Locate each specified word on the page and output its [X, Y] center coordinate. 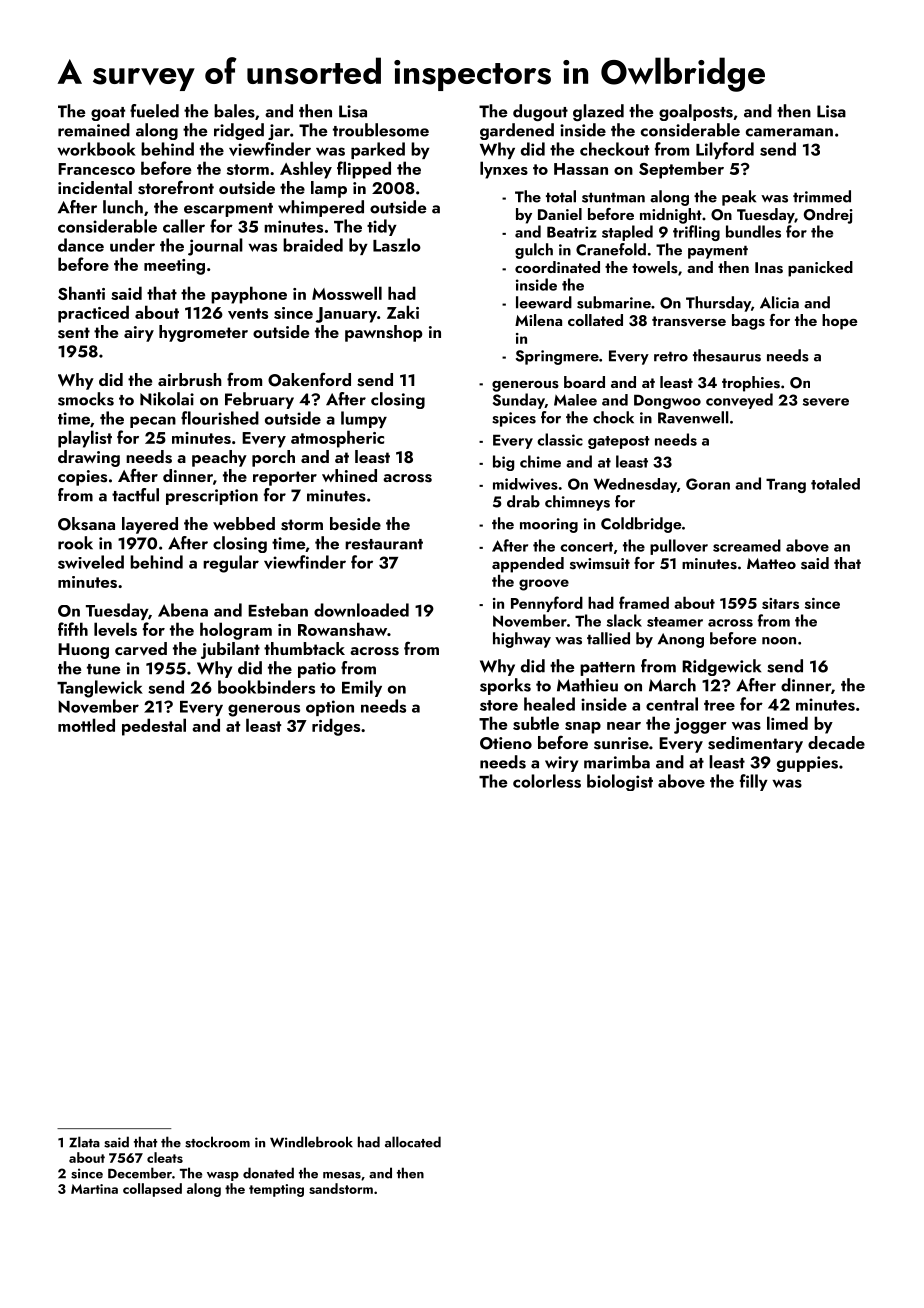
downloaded [361, 610]
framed [644, 602]
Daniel [560, 214]
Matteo [771, 563]
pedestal [154, 727]
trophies [751, 384]
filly [754, 782]
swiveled [91, 562]
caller [184, 226]
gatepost [619, 442]
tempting [276, 1190]
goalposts [696, 112]
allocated [413, 1142]
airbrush [190, 380]
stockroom [217, 1142]
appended [528, 565]
